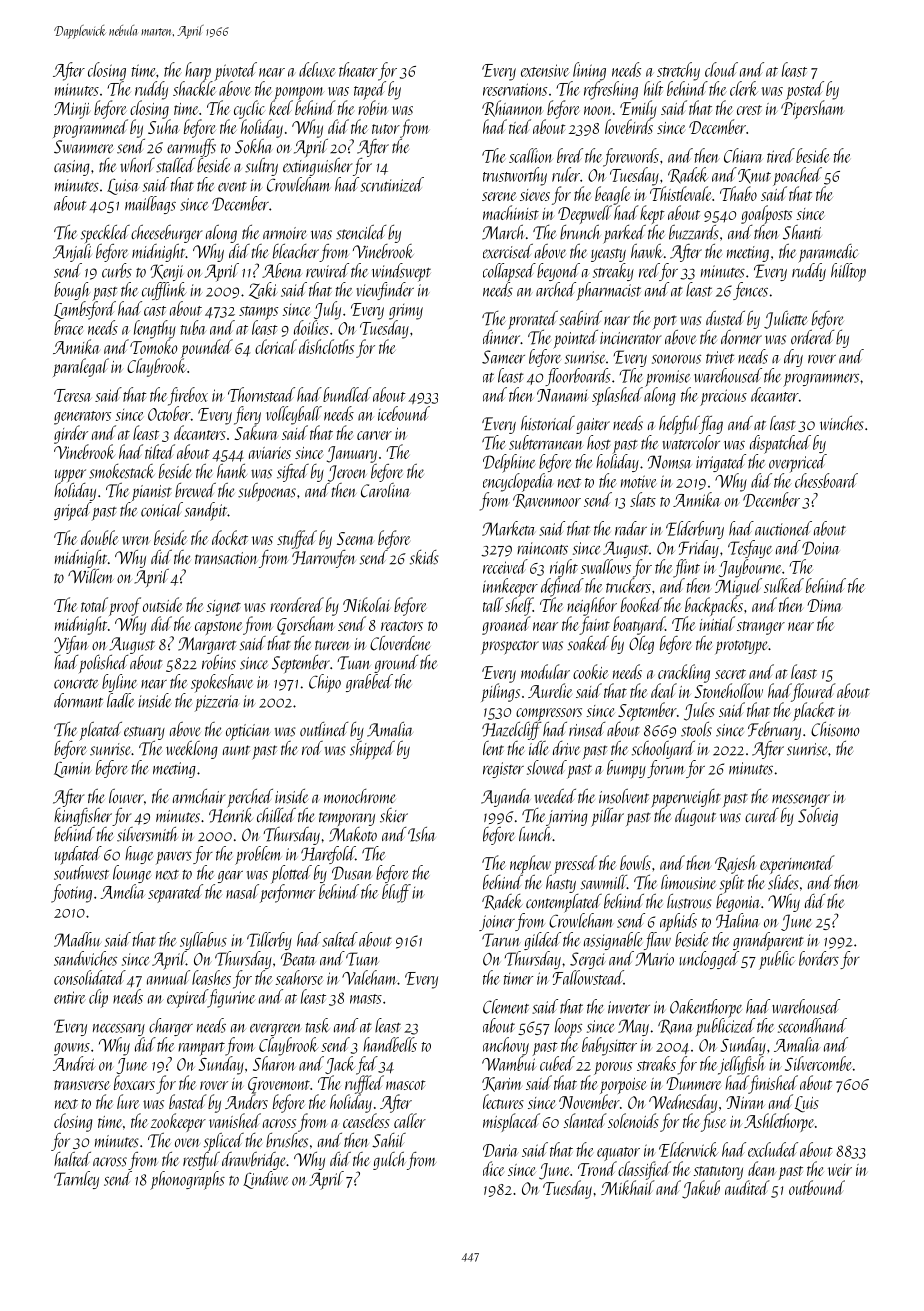 This document has width=924, height=1311. What do you see at coordinates (198, 71) in the document?
I see `harp` at bounding box center [198, 71].
